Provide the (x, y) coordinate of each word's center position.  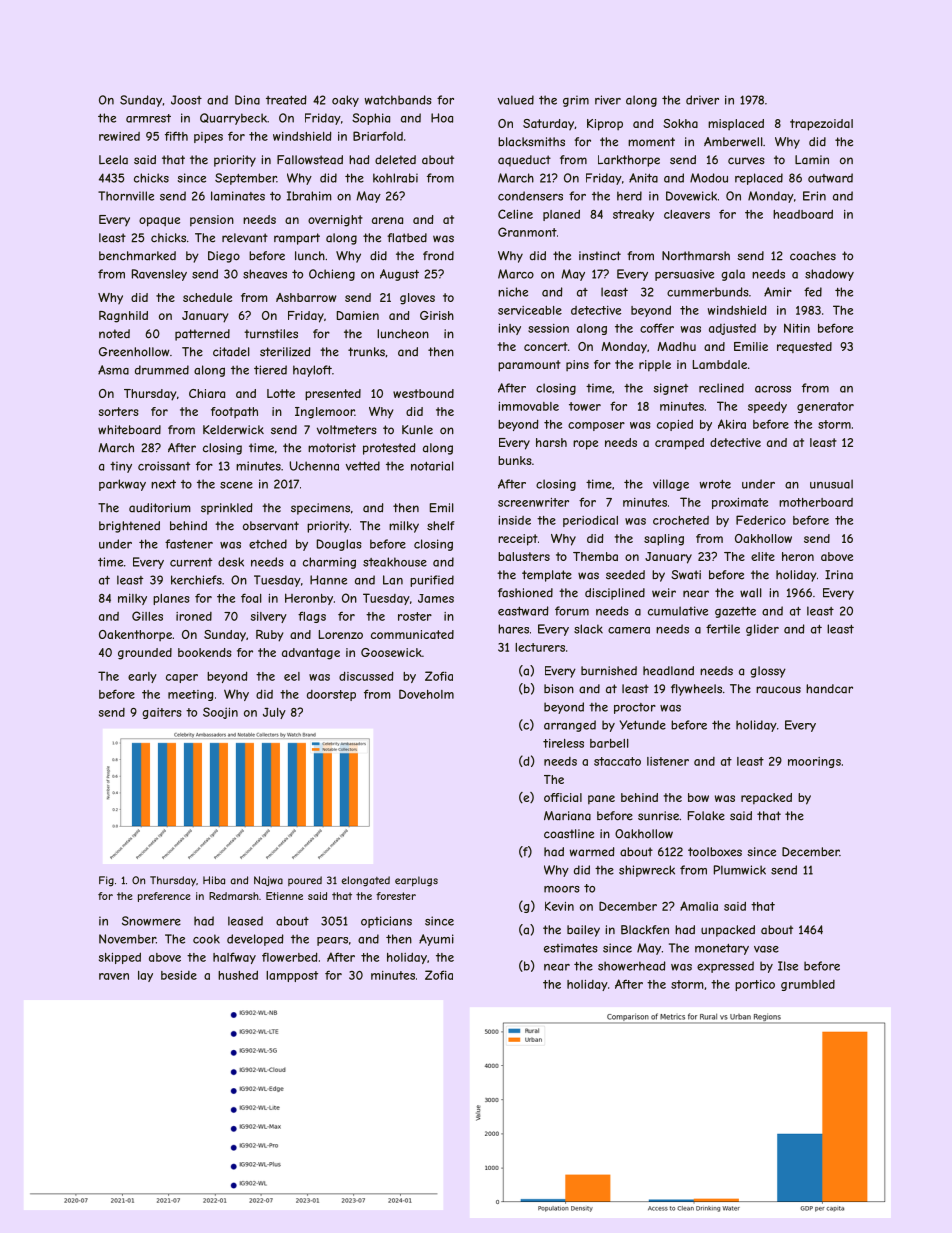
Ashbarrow (306, 297)
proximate (740, 503)
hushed (238, 975)
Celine (515, 214)
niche (513, 292)
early (142, 677)
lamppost (292, 976)
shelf (441, 526)
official (563, 797)
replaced (759, 179)
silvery (269, 617)
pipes (208, 137)
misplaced (736, 125)
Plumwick (740, 870)
